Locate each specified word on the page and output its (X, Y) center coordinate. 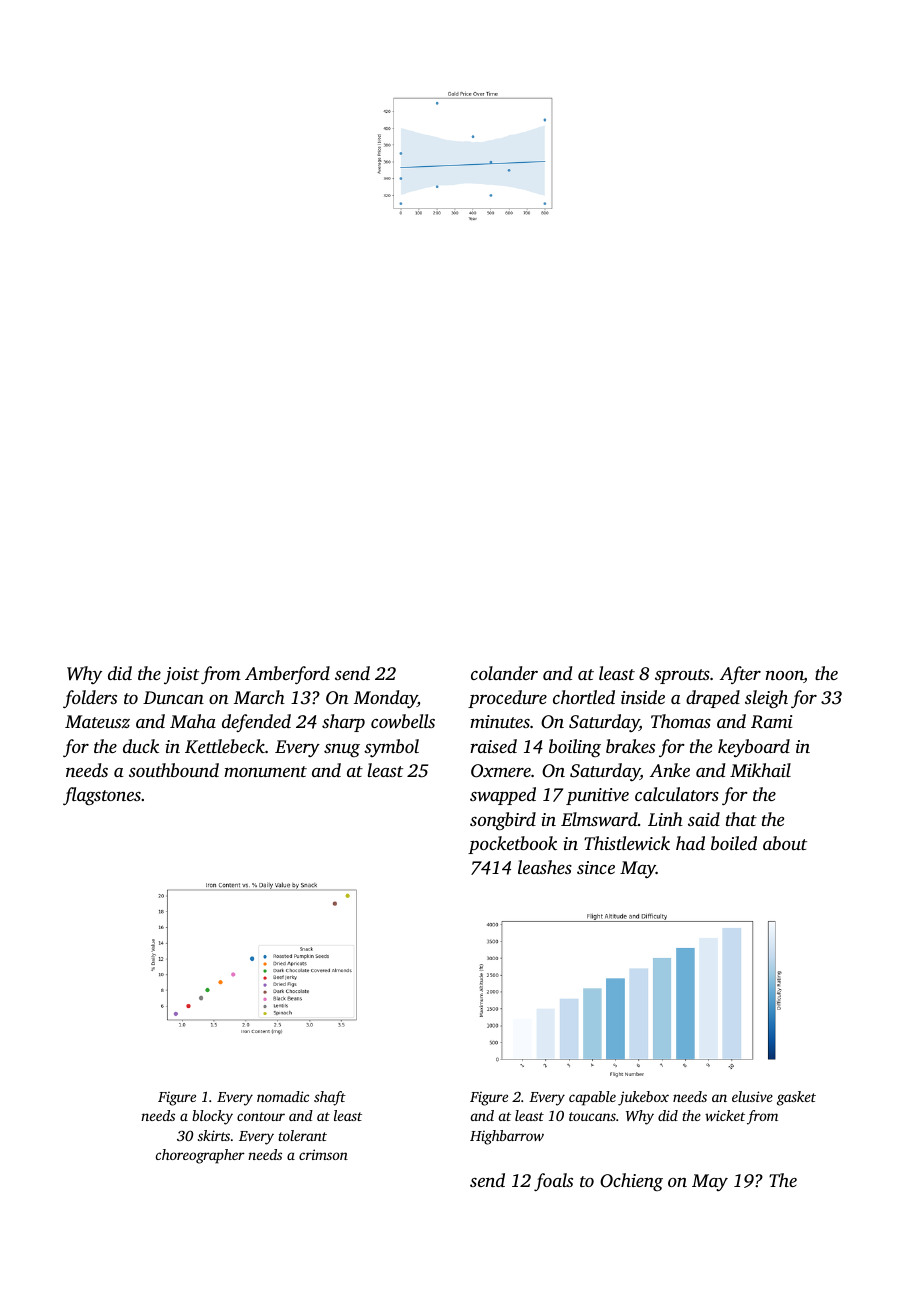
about (785, 843)
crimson (323, 1154)
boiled (734, 843)
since (596, 867)
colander (504, 673)
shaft (330, 1098)
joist (181, 675)
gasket (796, 1098)
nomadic (283, 1096)
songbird (503, 821)
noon (785, 677)
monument (265, 771)
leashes (545, 867)
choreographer (200, 1156)
